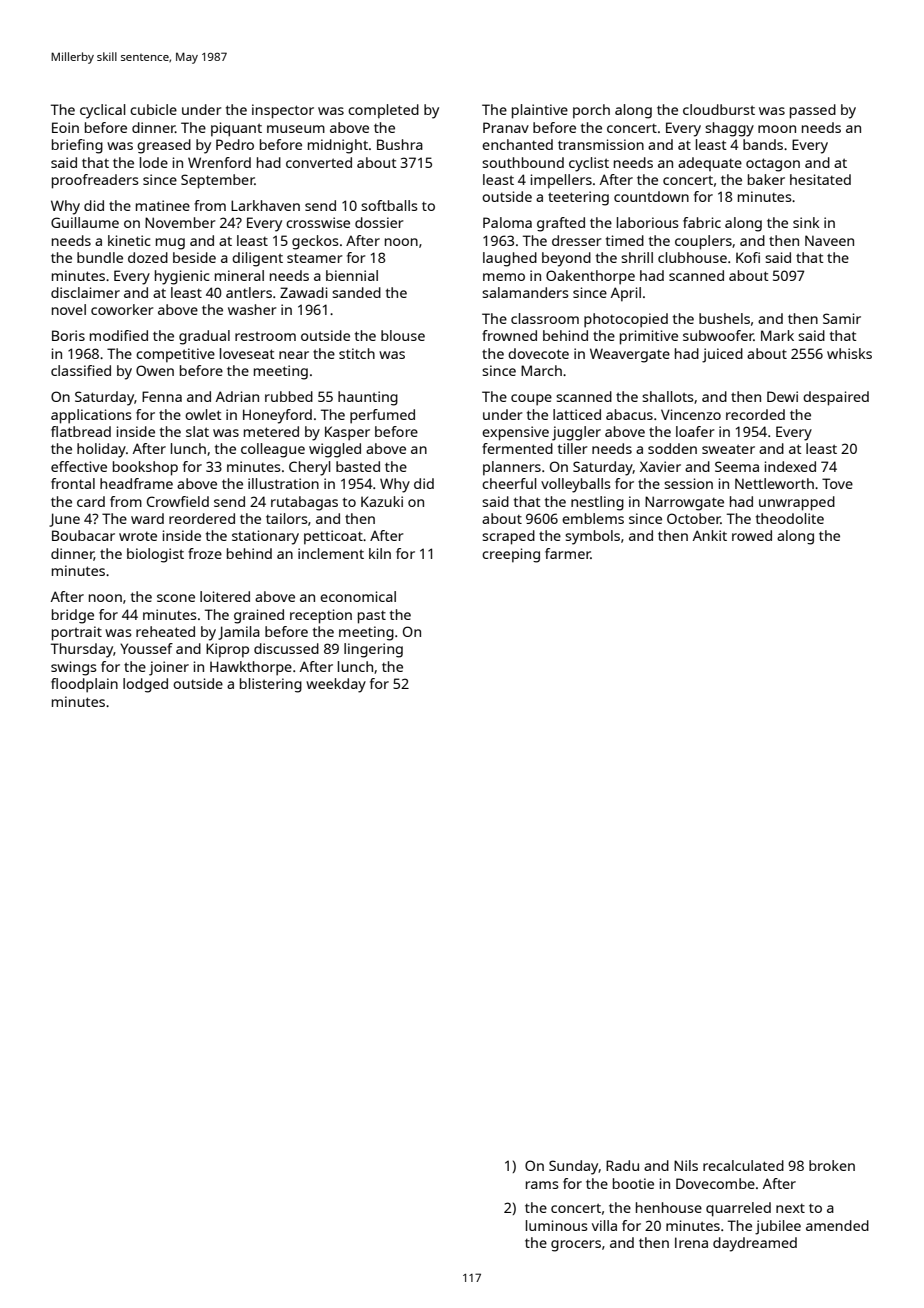 This document has height=1308, width=924. I want to click on rowed, so click(752, 535).
